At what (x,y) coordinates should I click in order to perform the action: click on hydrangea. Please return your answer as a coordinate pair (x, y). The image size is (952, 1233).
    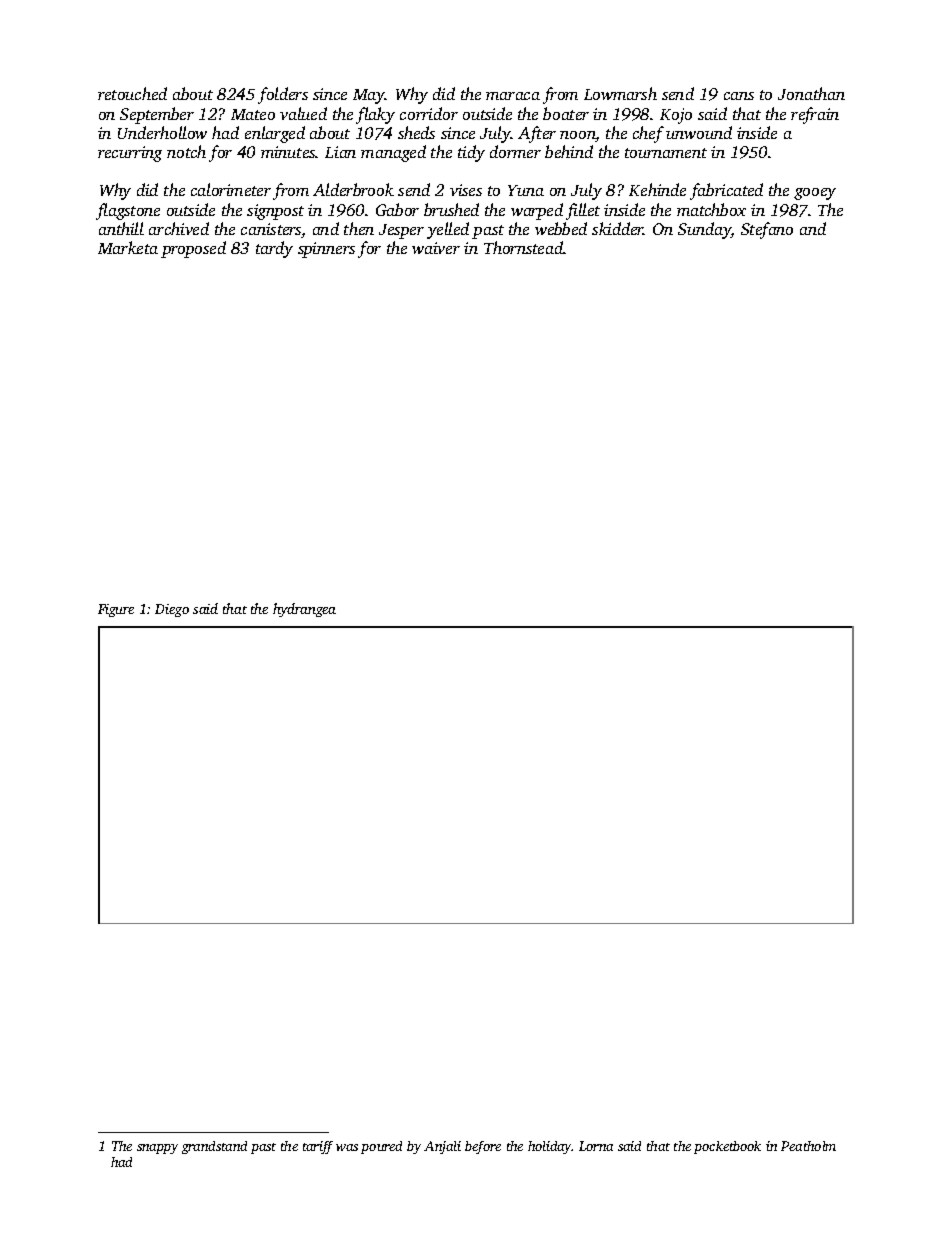
    Looking at the image, I should click on (304, 610).
